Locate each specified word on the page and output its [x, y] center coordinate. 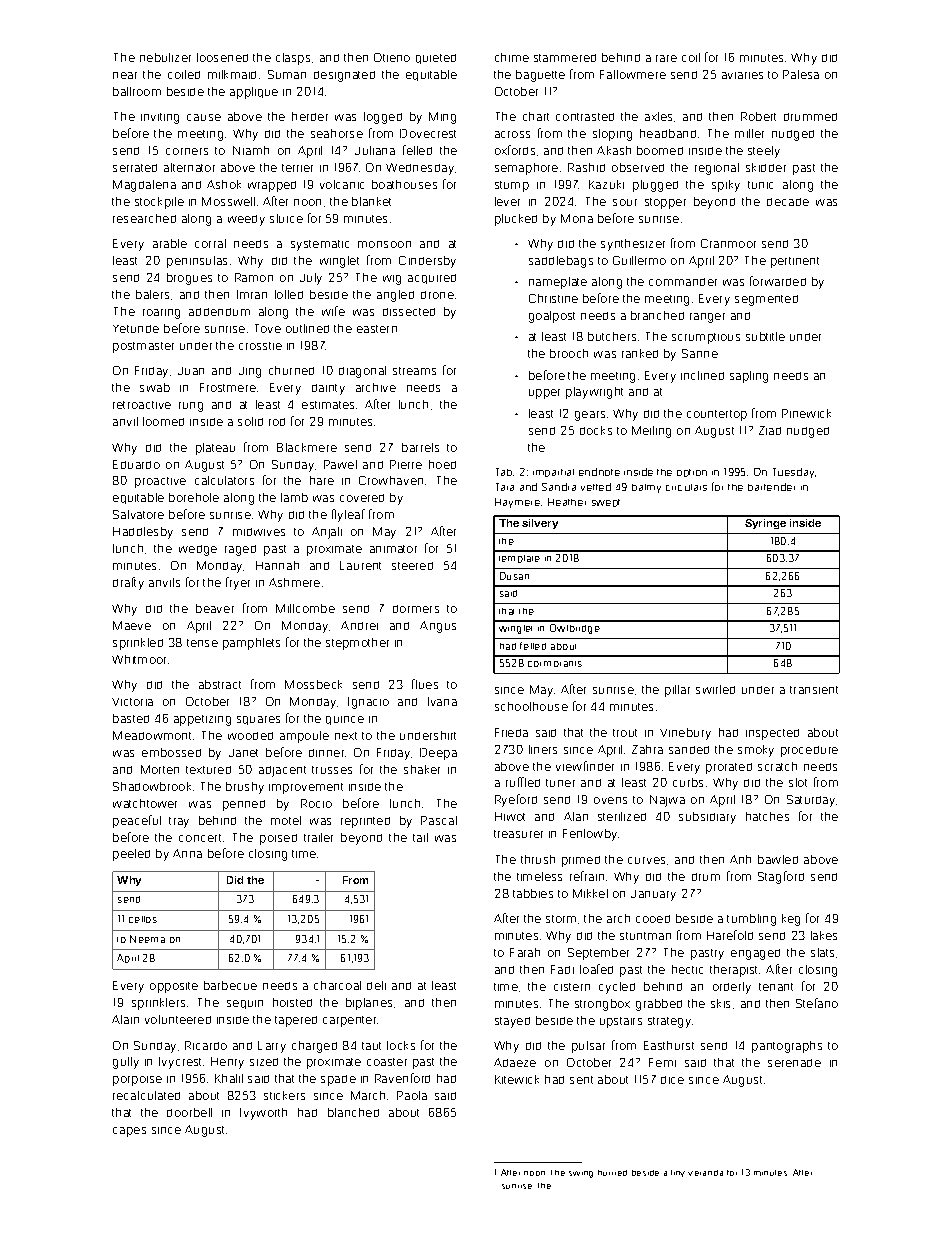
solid [250, 421]
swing [581, 1174]
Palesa [801, 74]
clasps [293, 59]
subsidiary [707, 818]
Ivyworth [263, 1114]
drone [437, 295]
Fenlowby [590, 835]
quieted [436, 59]
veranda [705, 1173]
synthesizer [633, 245]
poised [278, 839]
